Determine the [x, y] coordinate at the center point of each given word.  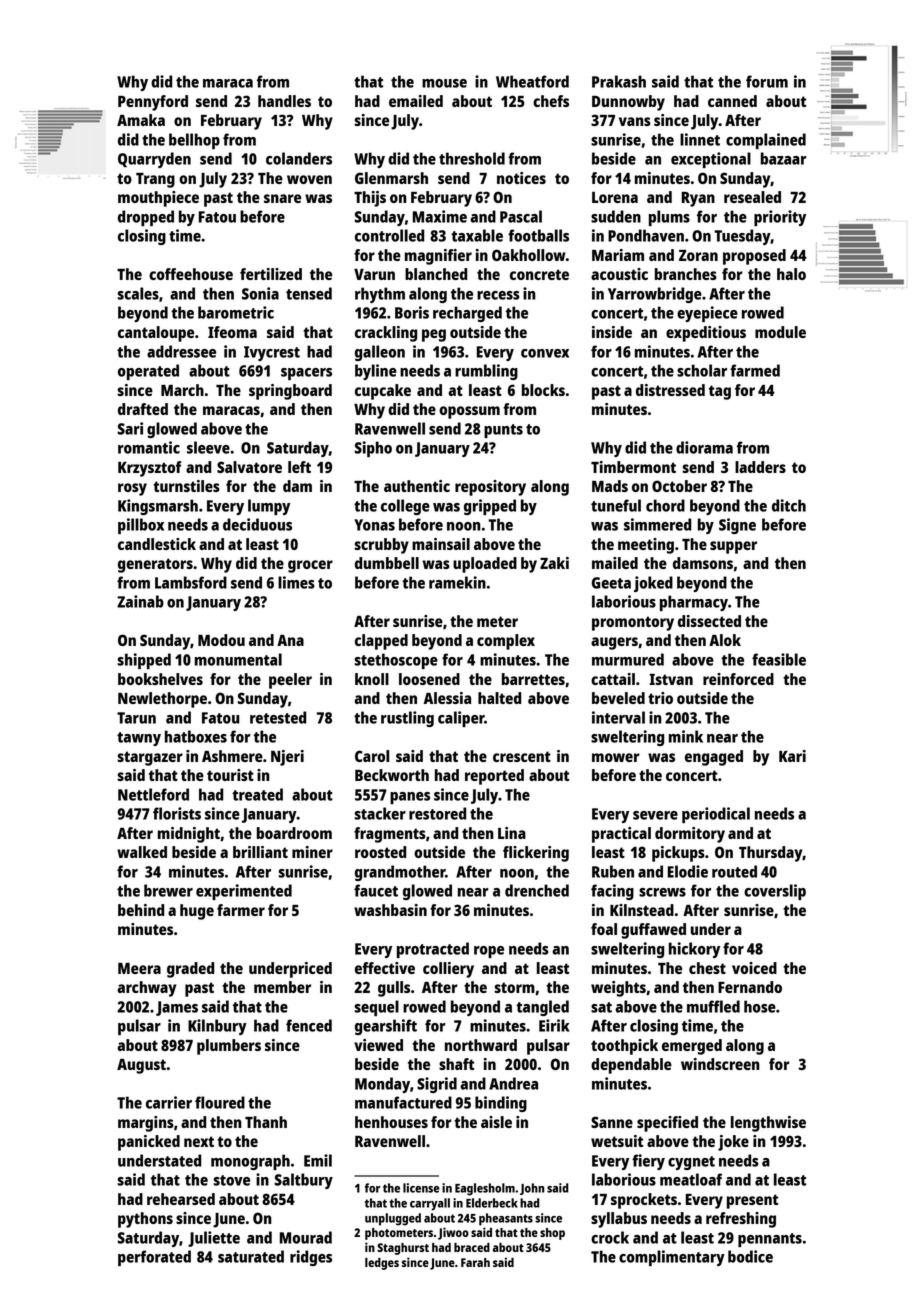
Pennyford [153, 103]
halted [499, 698]
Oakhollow [529, 255]
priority [780, 218]
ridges [311, 1258]
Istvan [671, 679]
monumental [238, 659]
